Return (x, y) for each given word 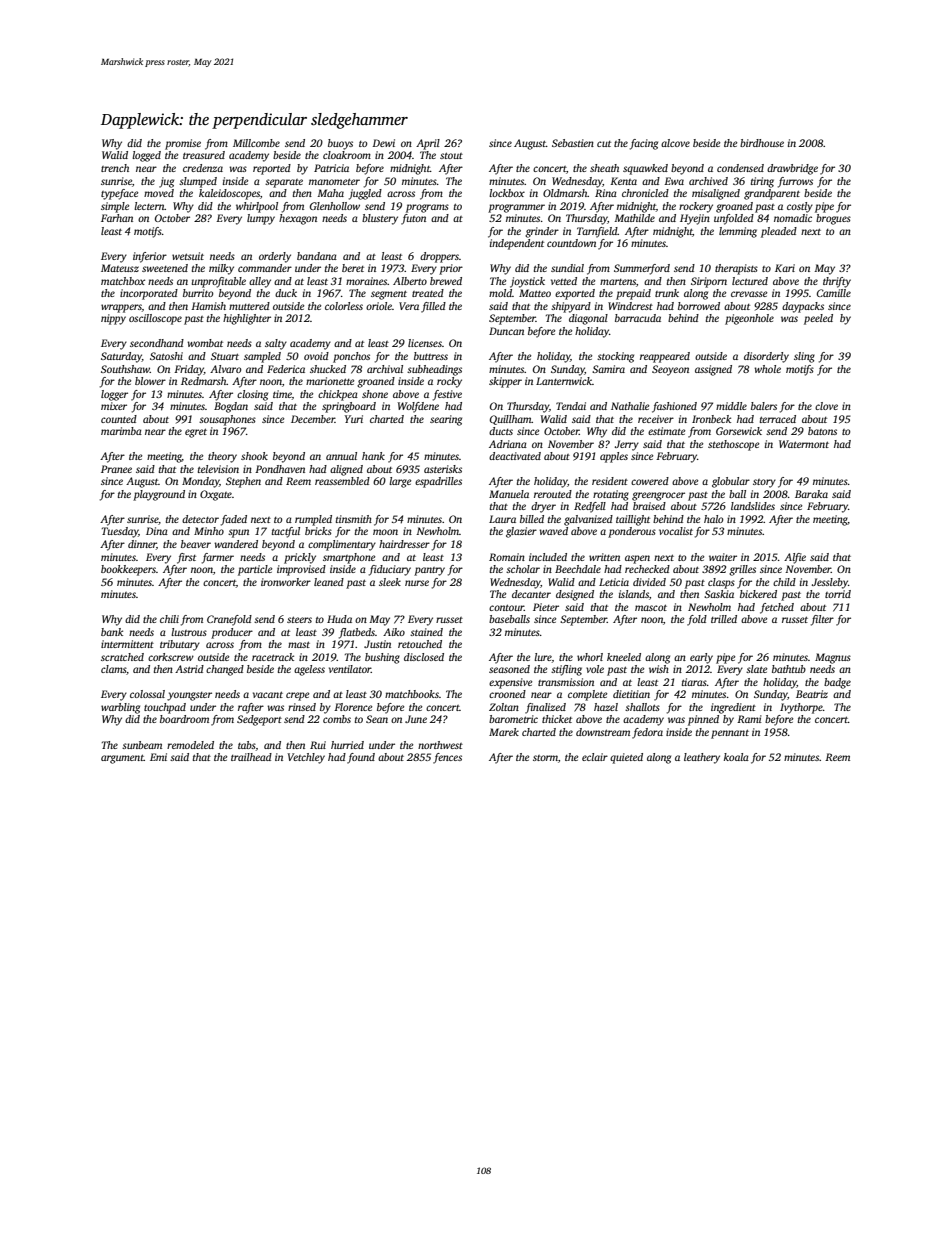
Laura (502, 519)
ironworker (286, 582)
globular (731, 482)
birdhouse (762, 143)
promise (183, 144)
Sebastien (573, 143)
